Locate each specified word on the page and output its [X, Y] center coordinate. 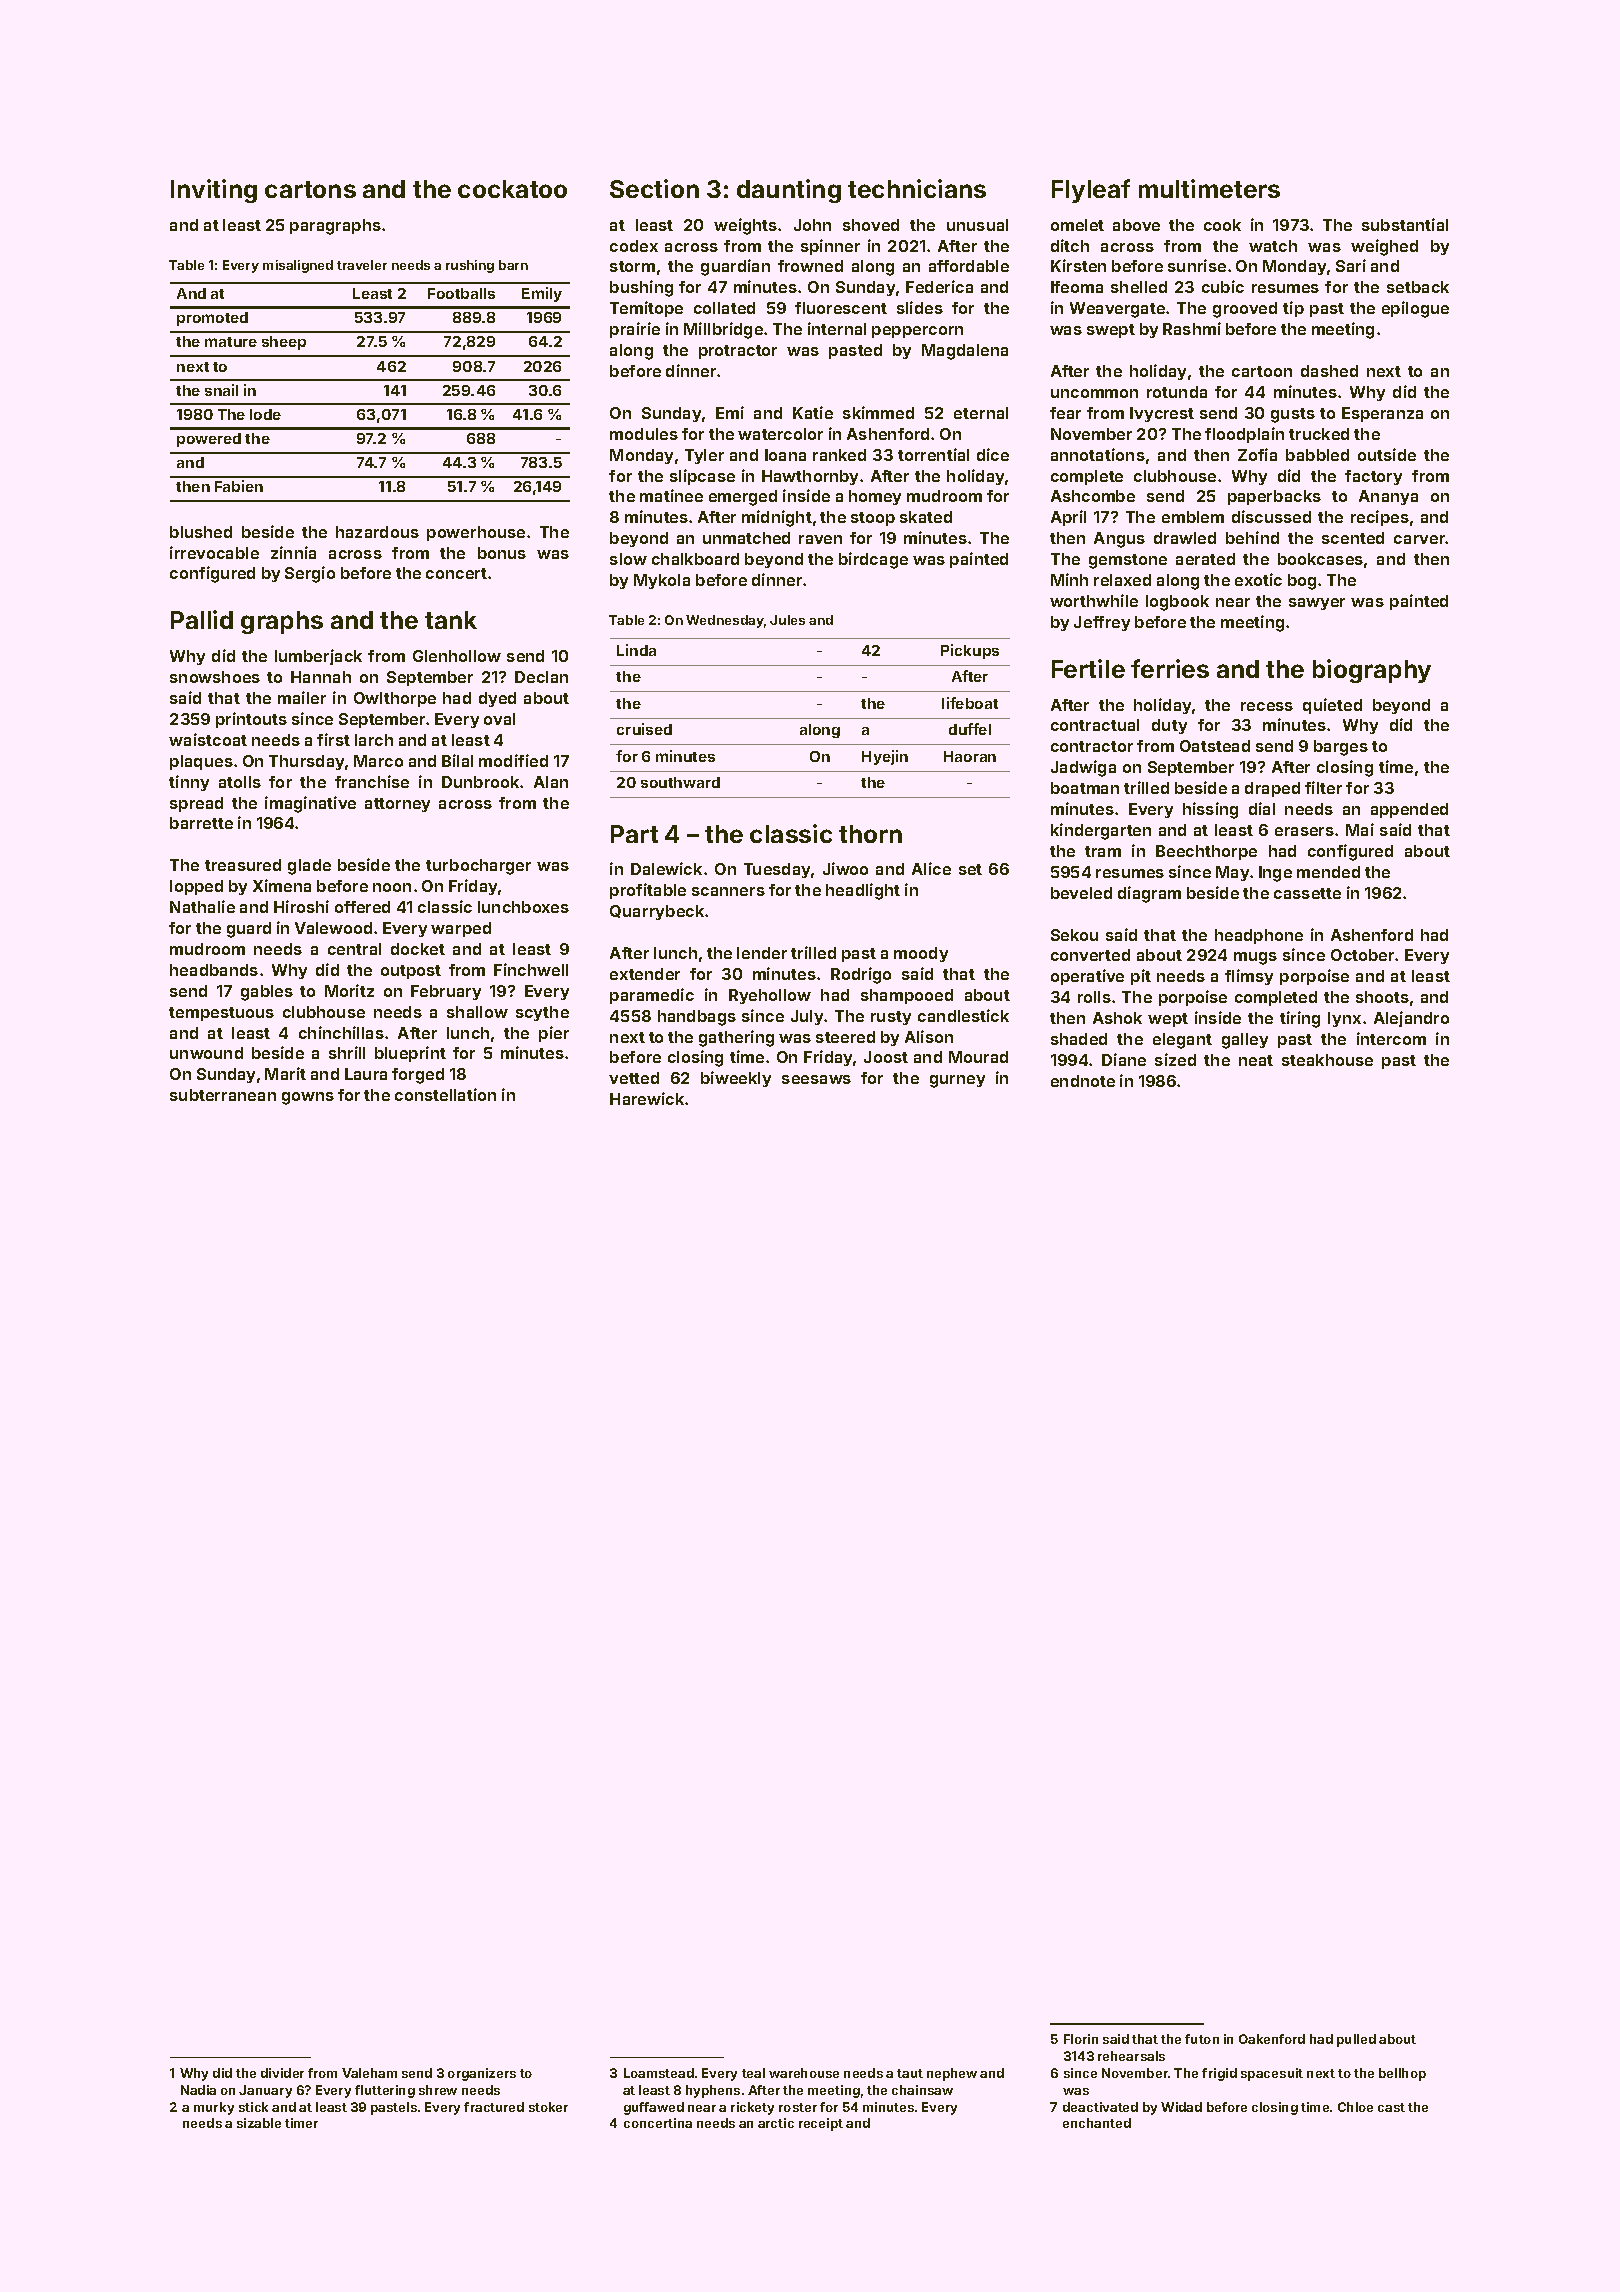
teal [753, 2073]
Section [654, 188]
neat [1256, 1060]
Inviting [214, 191]
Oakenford [1272, 2039]
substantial [1405, 224]
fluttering [385, 2091]
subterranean [223, 1095]
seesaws [816, 1079]
